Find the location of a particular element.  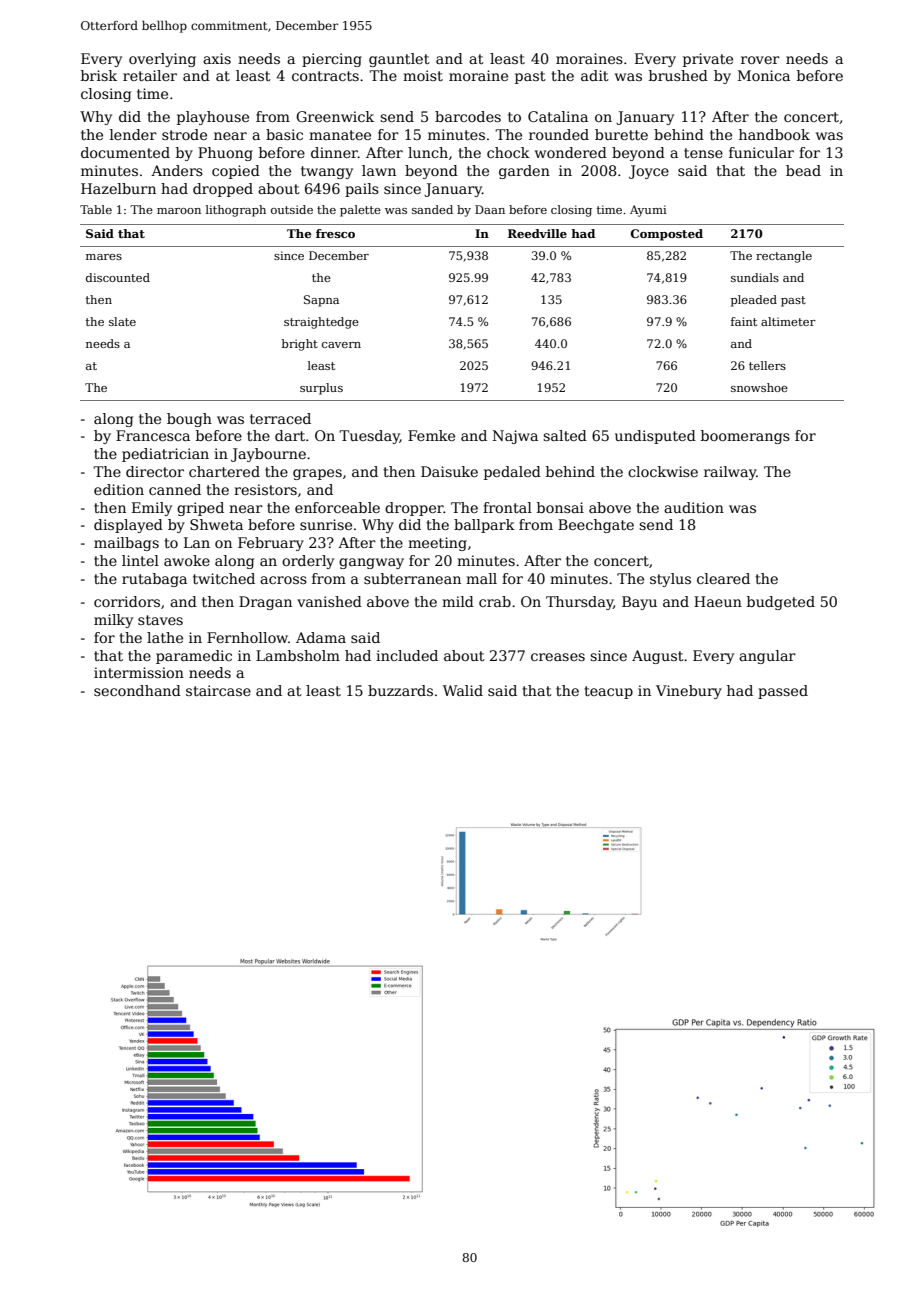

Walid is located at coordinates (463, 690).
